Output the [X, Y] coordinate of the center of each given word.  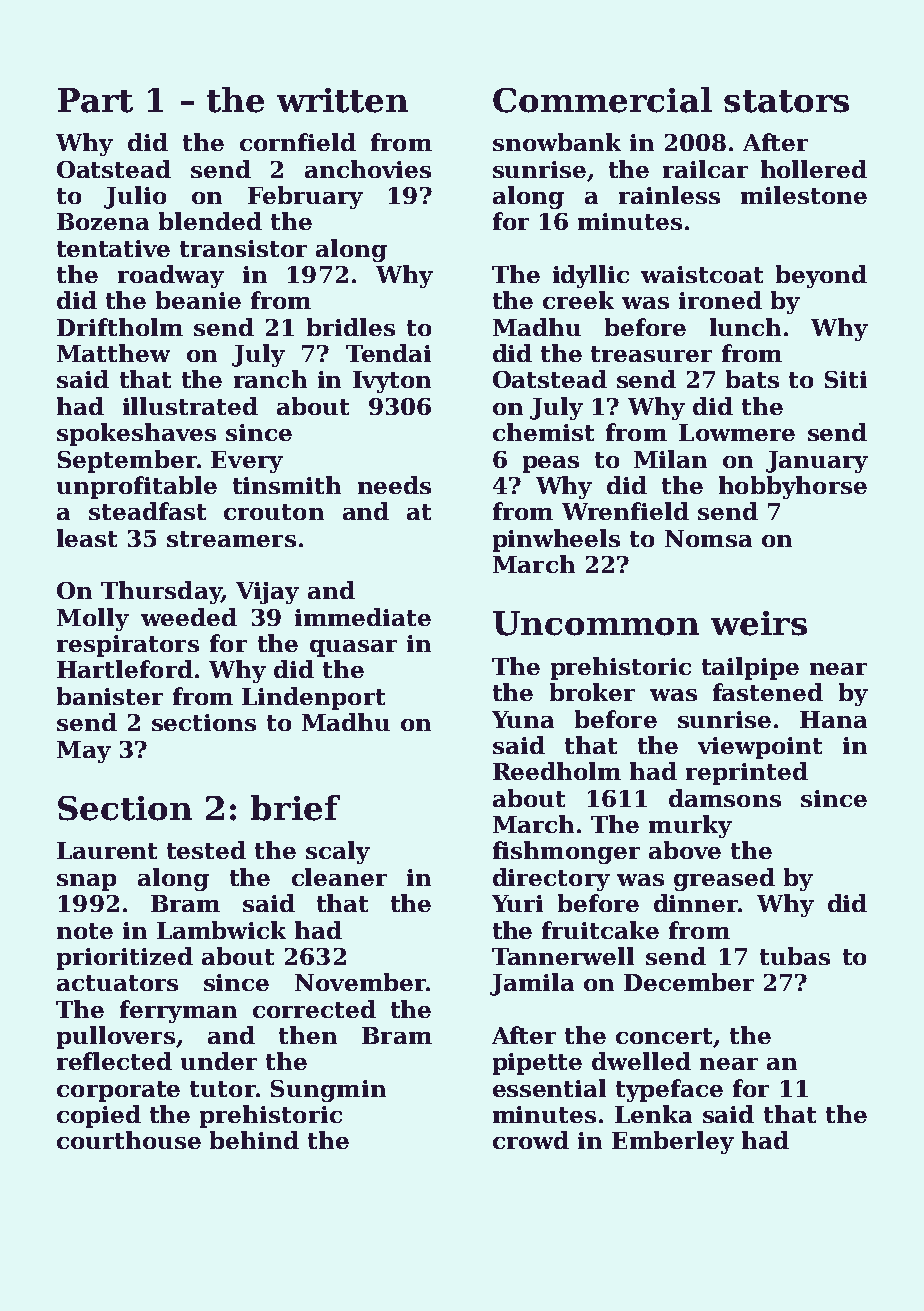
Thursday [161, 592]
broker [592, 692]
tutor [223, 1089]
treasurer [651, 354]
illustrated [190, 406]
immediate [363, 617]
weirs [759, 623]
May [84, 752]
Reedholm [557, 771]
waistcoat [702, 274]
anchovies [368, 169]
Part [95, 100]
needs [394, 485]
